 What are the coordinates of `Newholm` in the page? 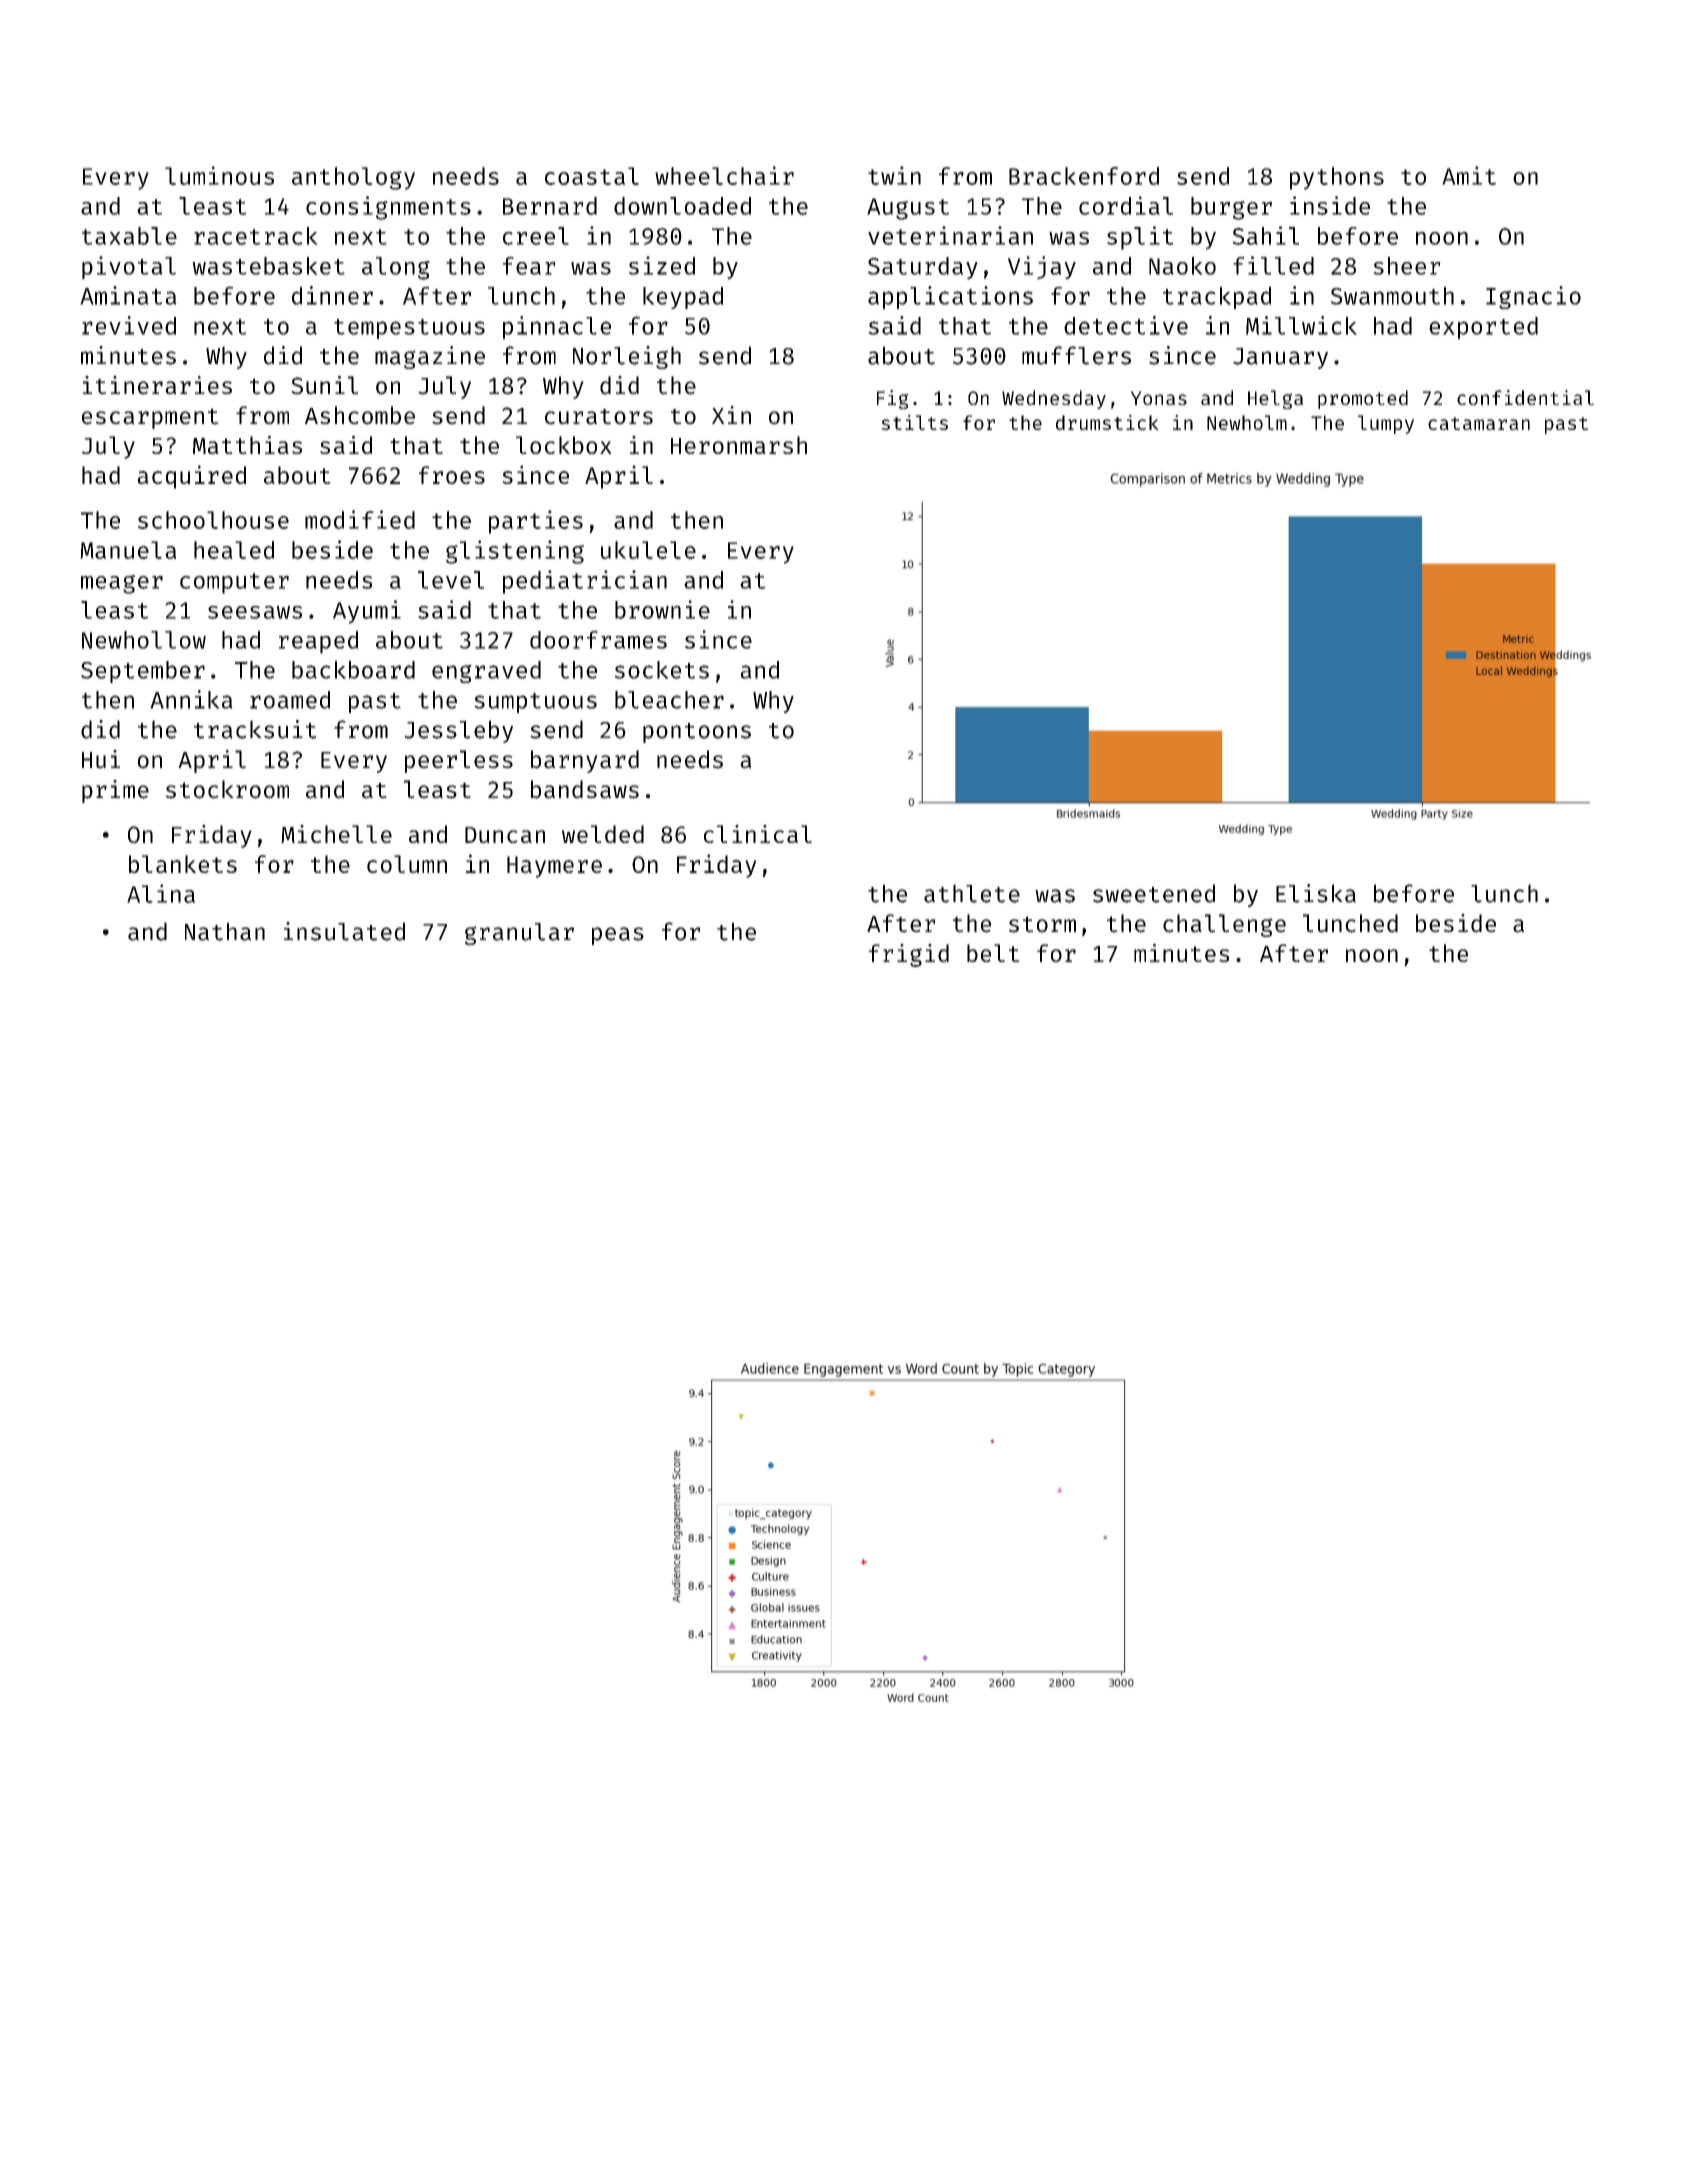 It's located at (1247, 422).
